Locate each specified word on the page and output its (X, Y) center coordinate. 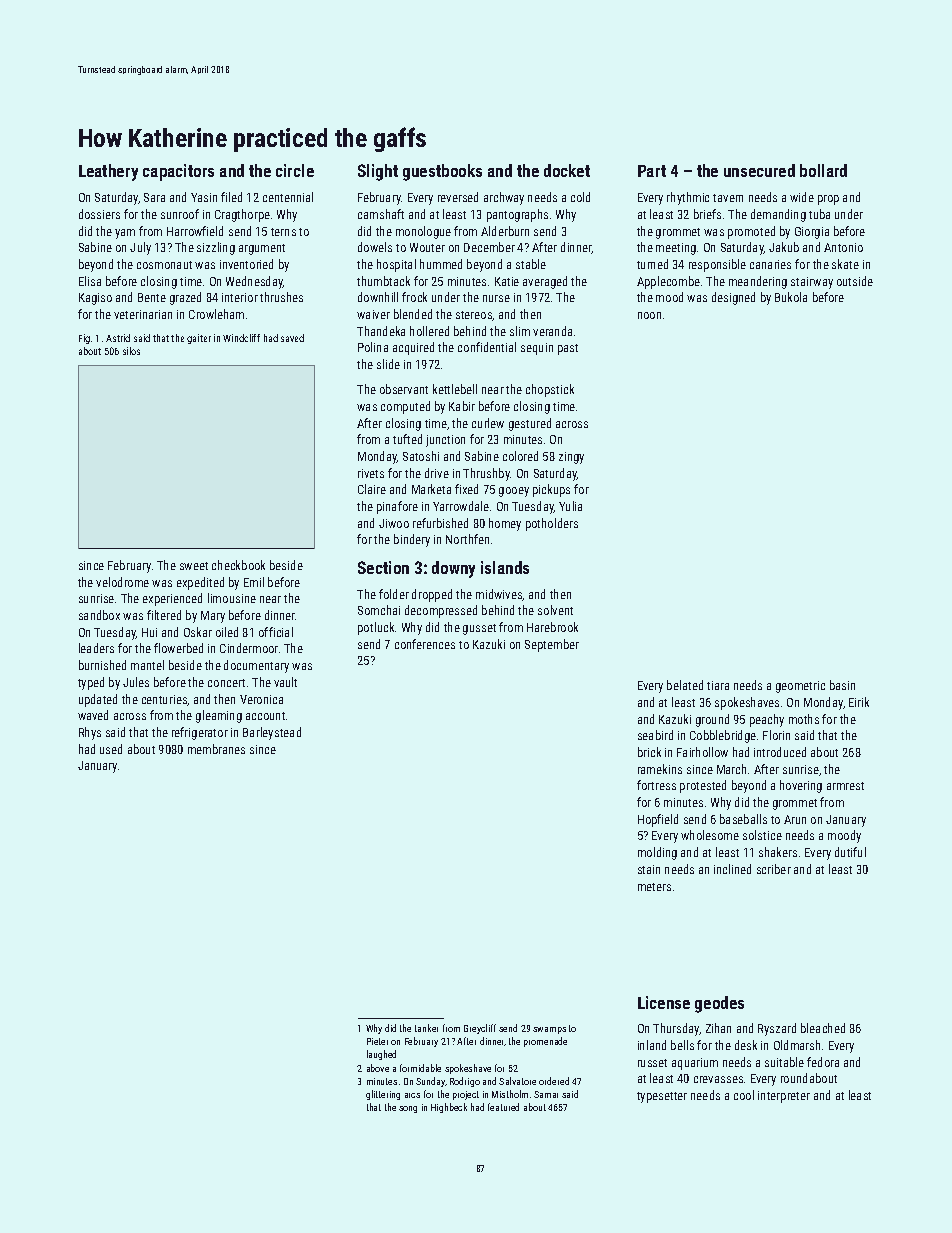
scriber (774, 869)
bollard (823, 170)
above (378, 1068)
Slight (378, 172)
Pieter (377, 1041)
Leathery (108, 172)
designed (733, 298)
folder (394, 594)
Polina (373, 347)
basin (842, 685)
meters (654, 887)
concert (226, 683)
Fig (84, 339)
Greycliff (480, 1029)
